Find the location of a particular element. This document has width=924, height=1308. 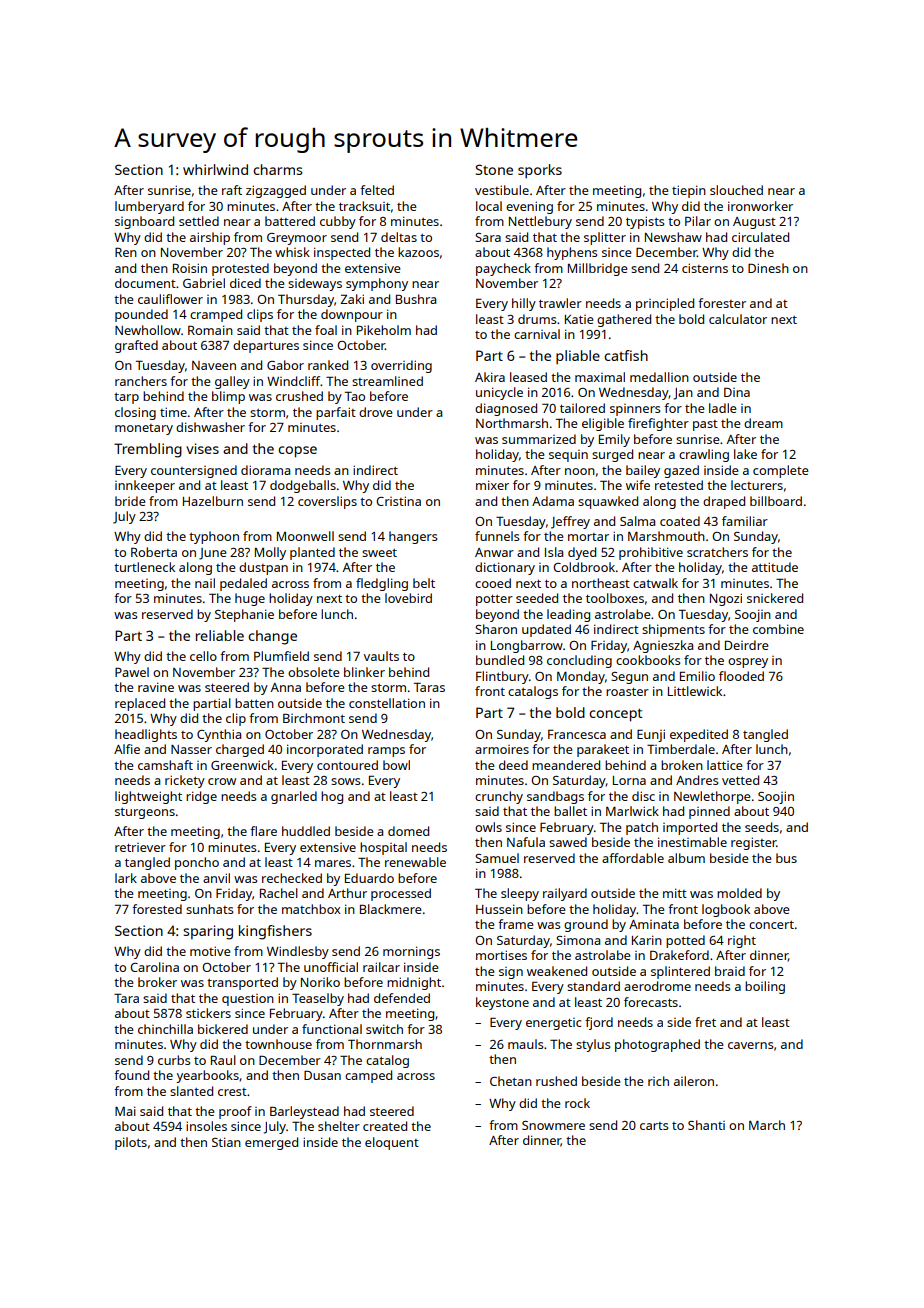

boiling is located at coordinates (765, 987).
